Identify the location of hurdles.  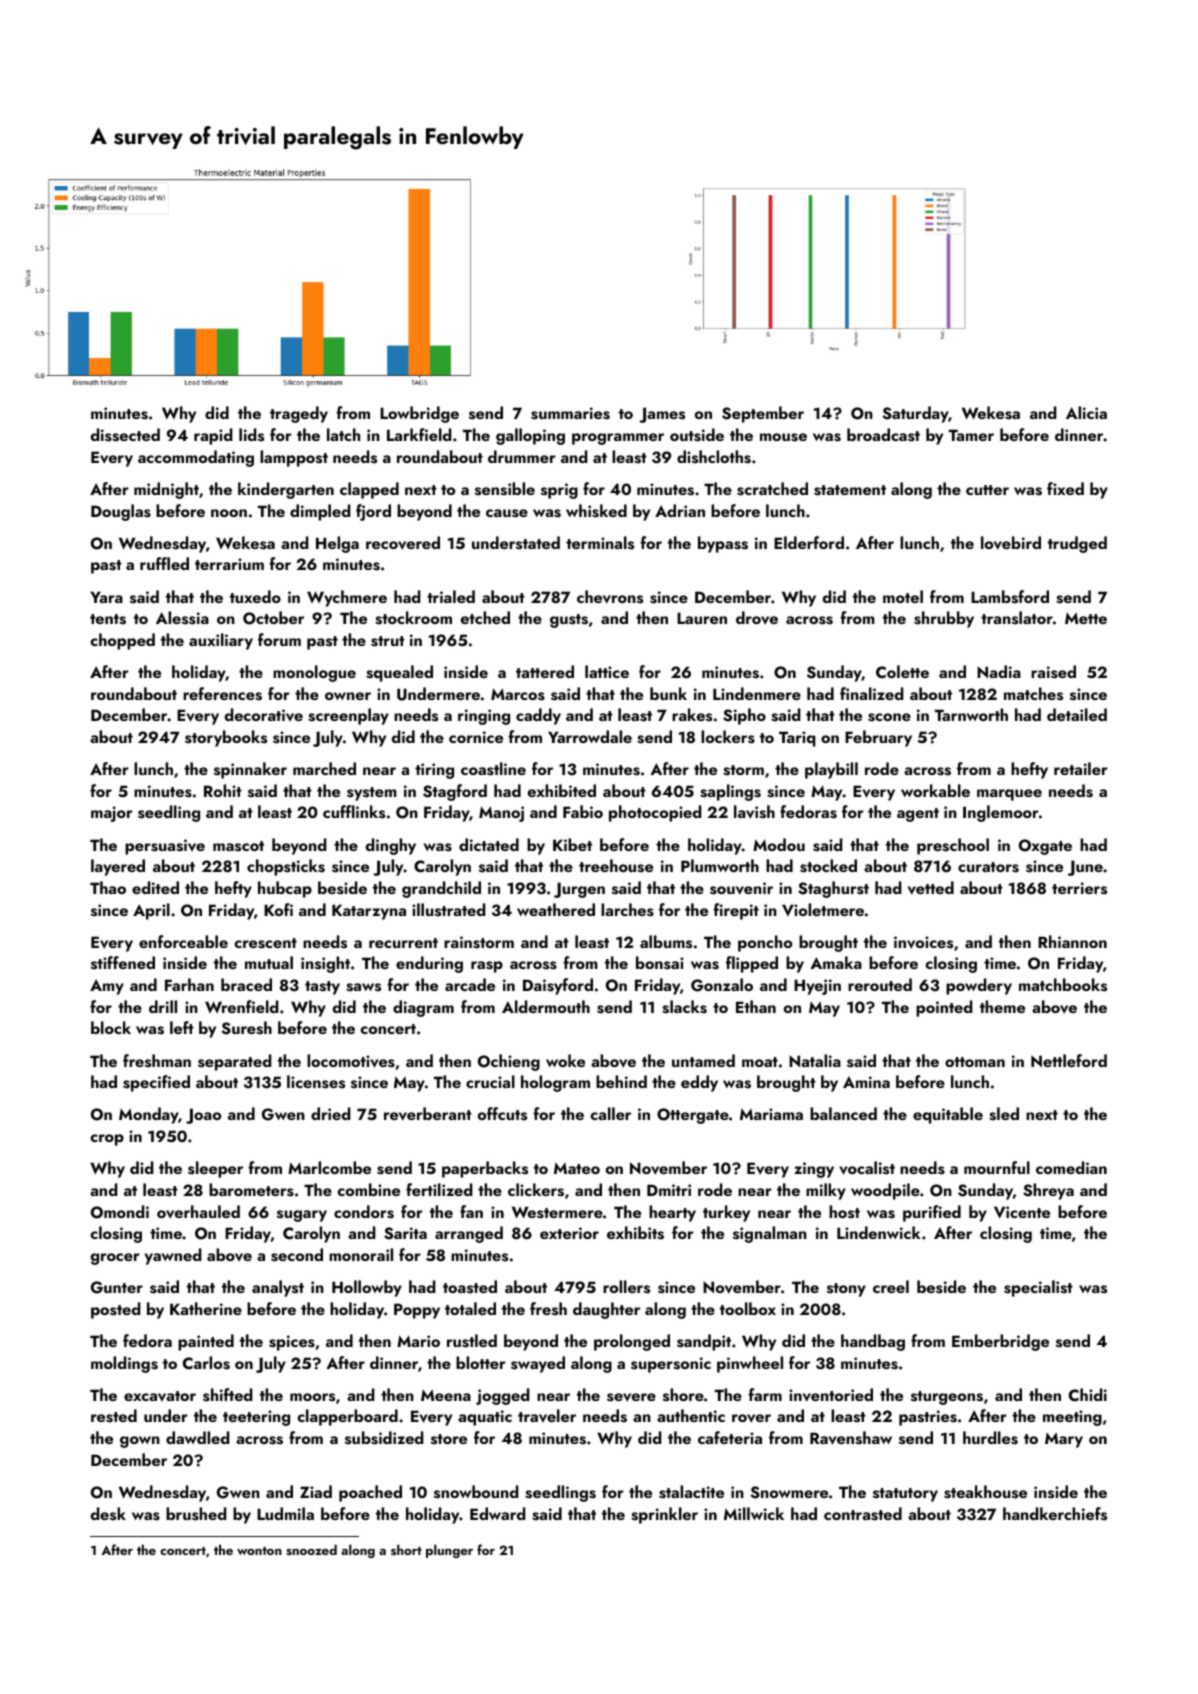
(990, 1438).
